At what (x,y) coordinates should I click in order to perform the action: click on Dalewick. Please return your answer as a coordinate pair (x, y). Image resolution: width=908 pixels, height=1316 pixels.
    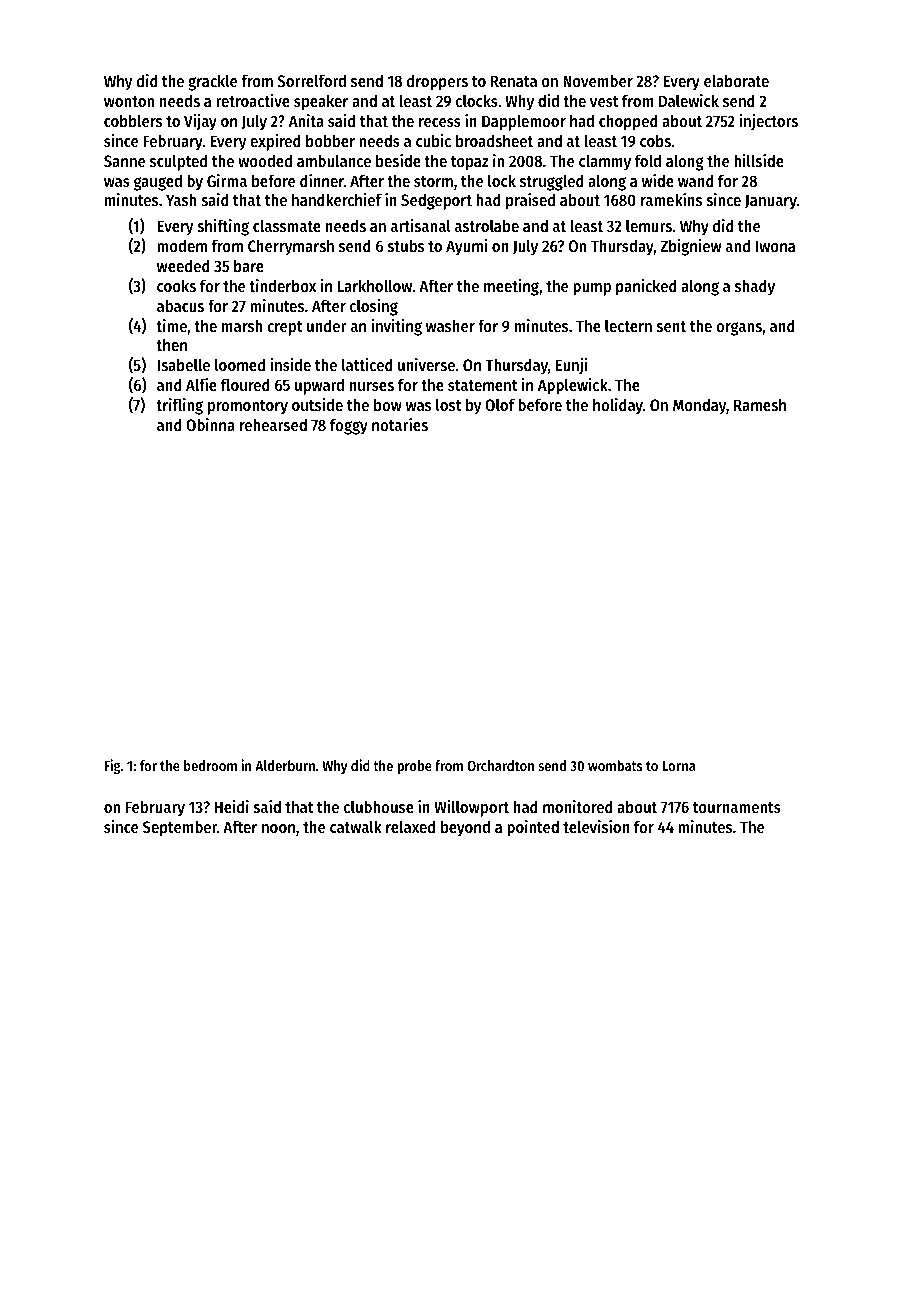
    Looking at the image, I should click on (689, 100).
